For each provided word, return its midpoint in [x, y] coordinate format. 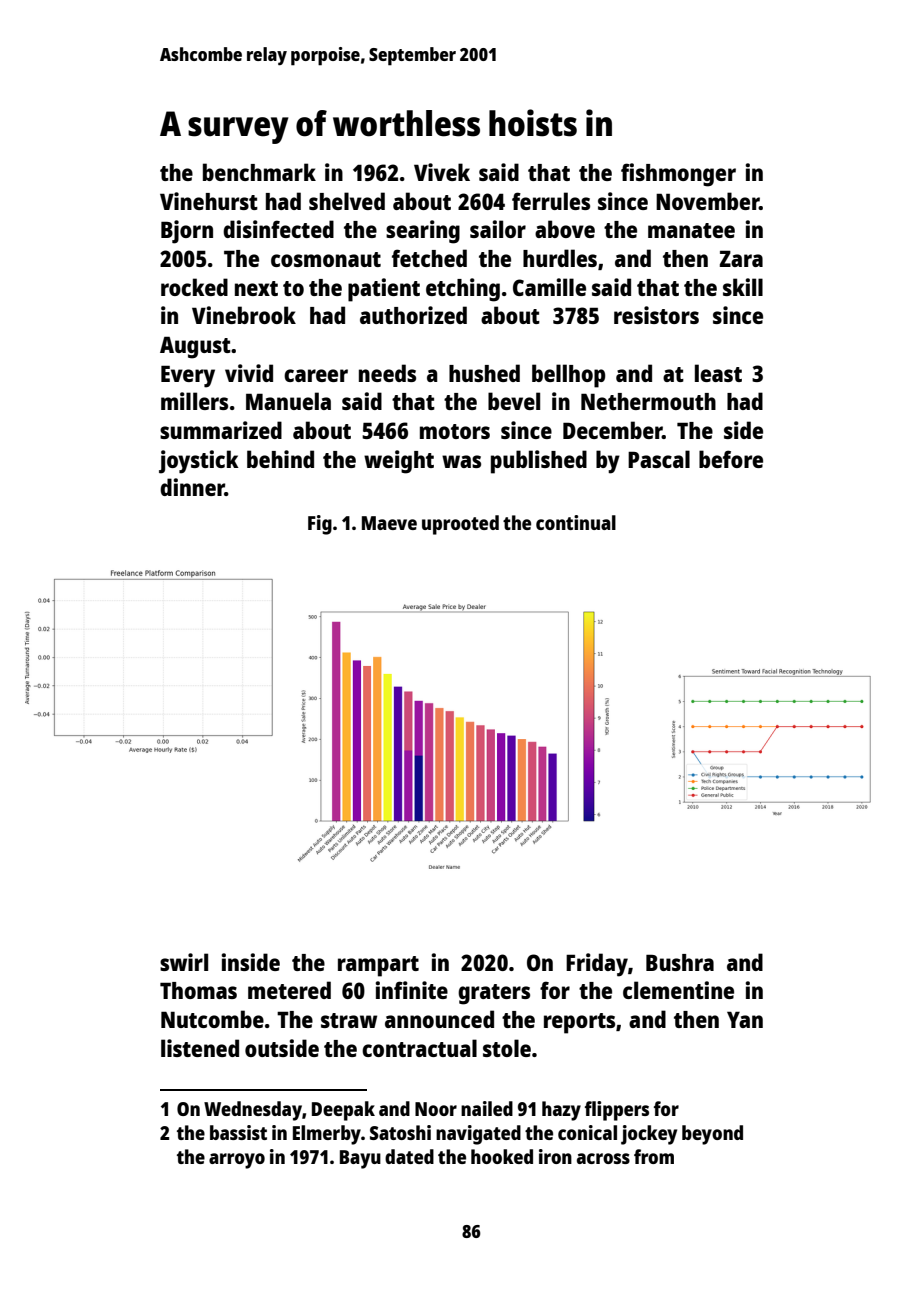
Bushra [680, 962]
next [256, 288]
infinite [411, 990]
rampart [378, 966]
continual [576, 522]
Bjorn [187, 232]
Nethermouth [648, 401]
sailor [498, 229]
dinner [192, 487]
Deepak [343, 1111]
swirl [184, 962]
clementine [678, 990]
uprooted [460, 525]
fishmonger [678, 175]
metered [289, 990]
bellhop [568, 376]
